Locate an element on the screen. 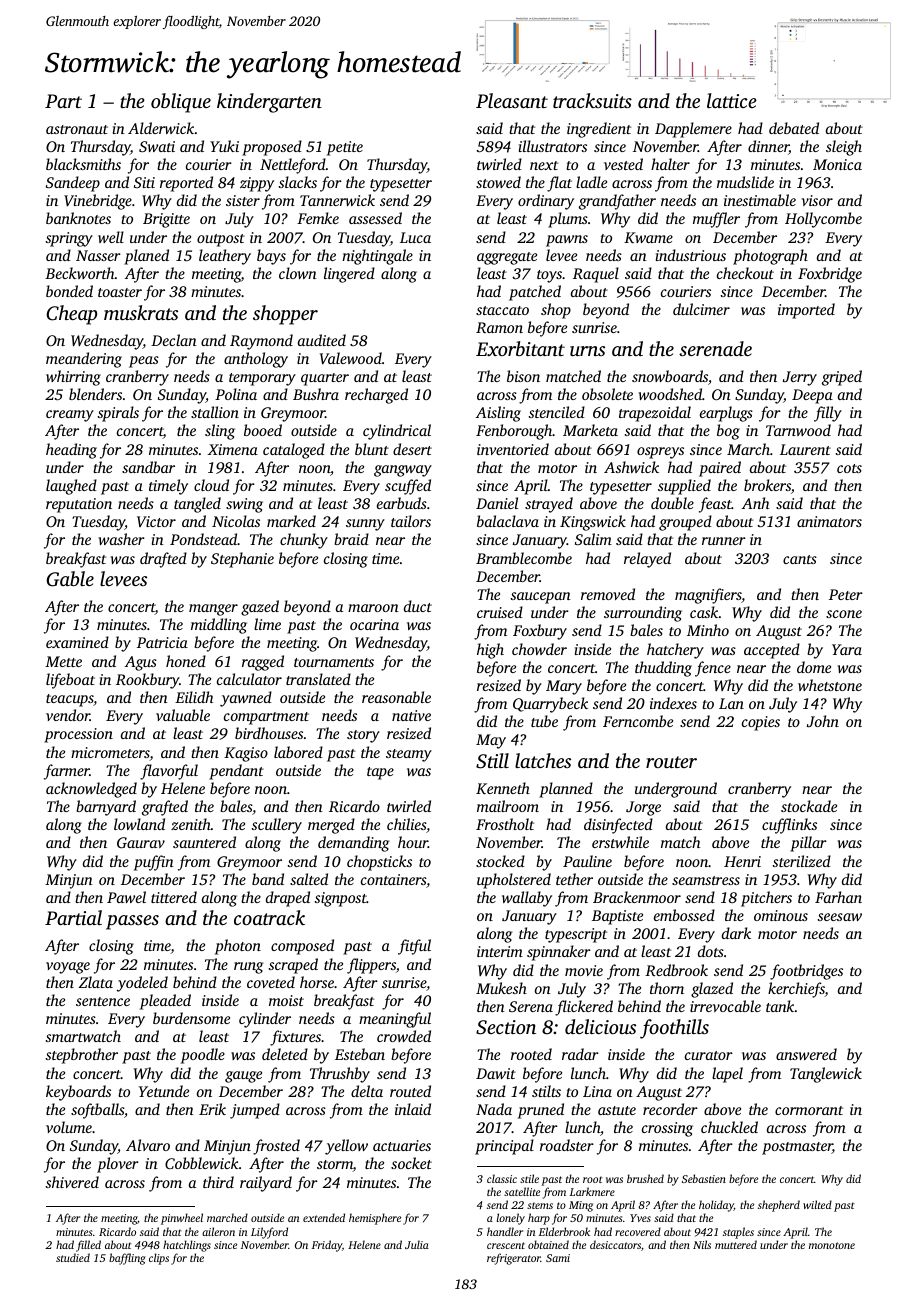 The height and width of the screenshot is (1316, 908). seesaw is located at coordinates (840, 917).
